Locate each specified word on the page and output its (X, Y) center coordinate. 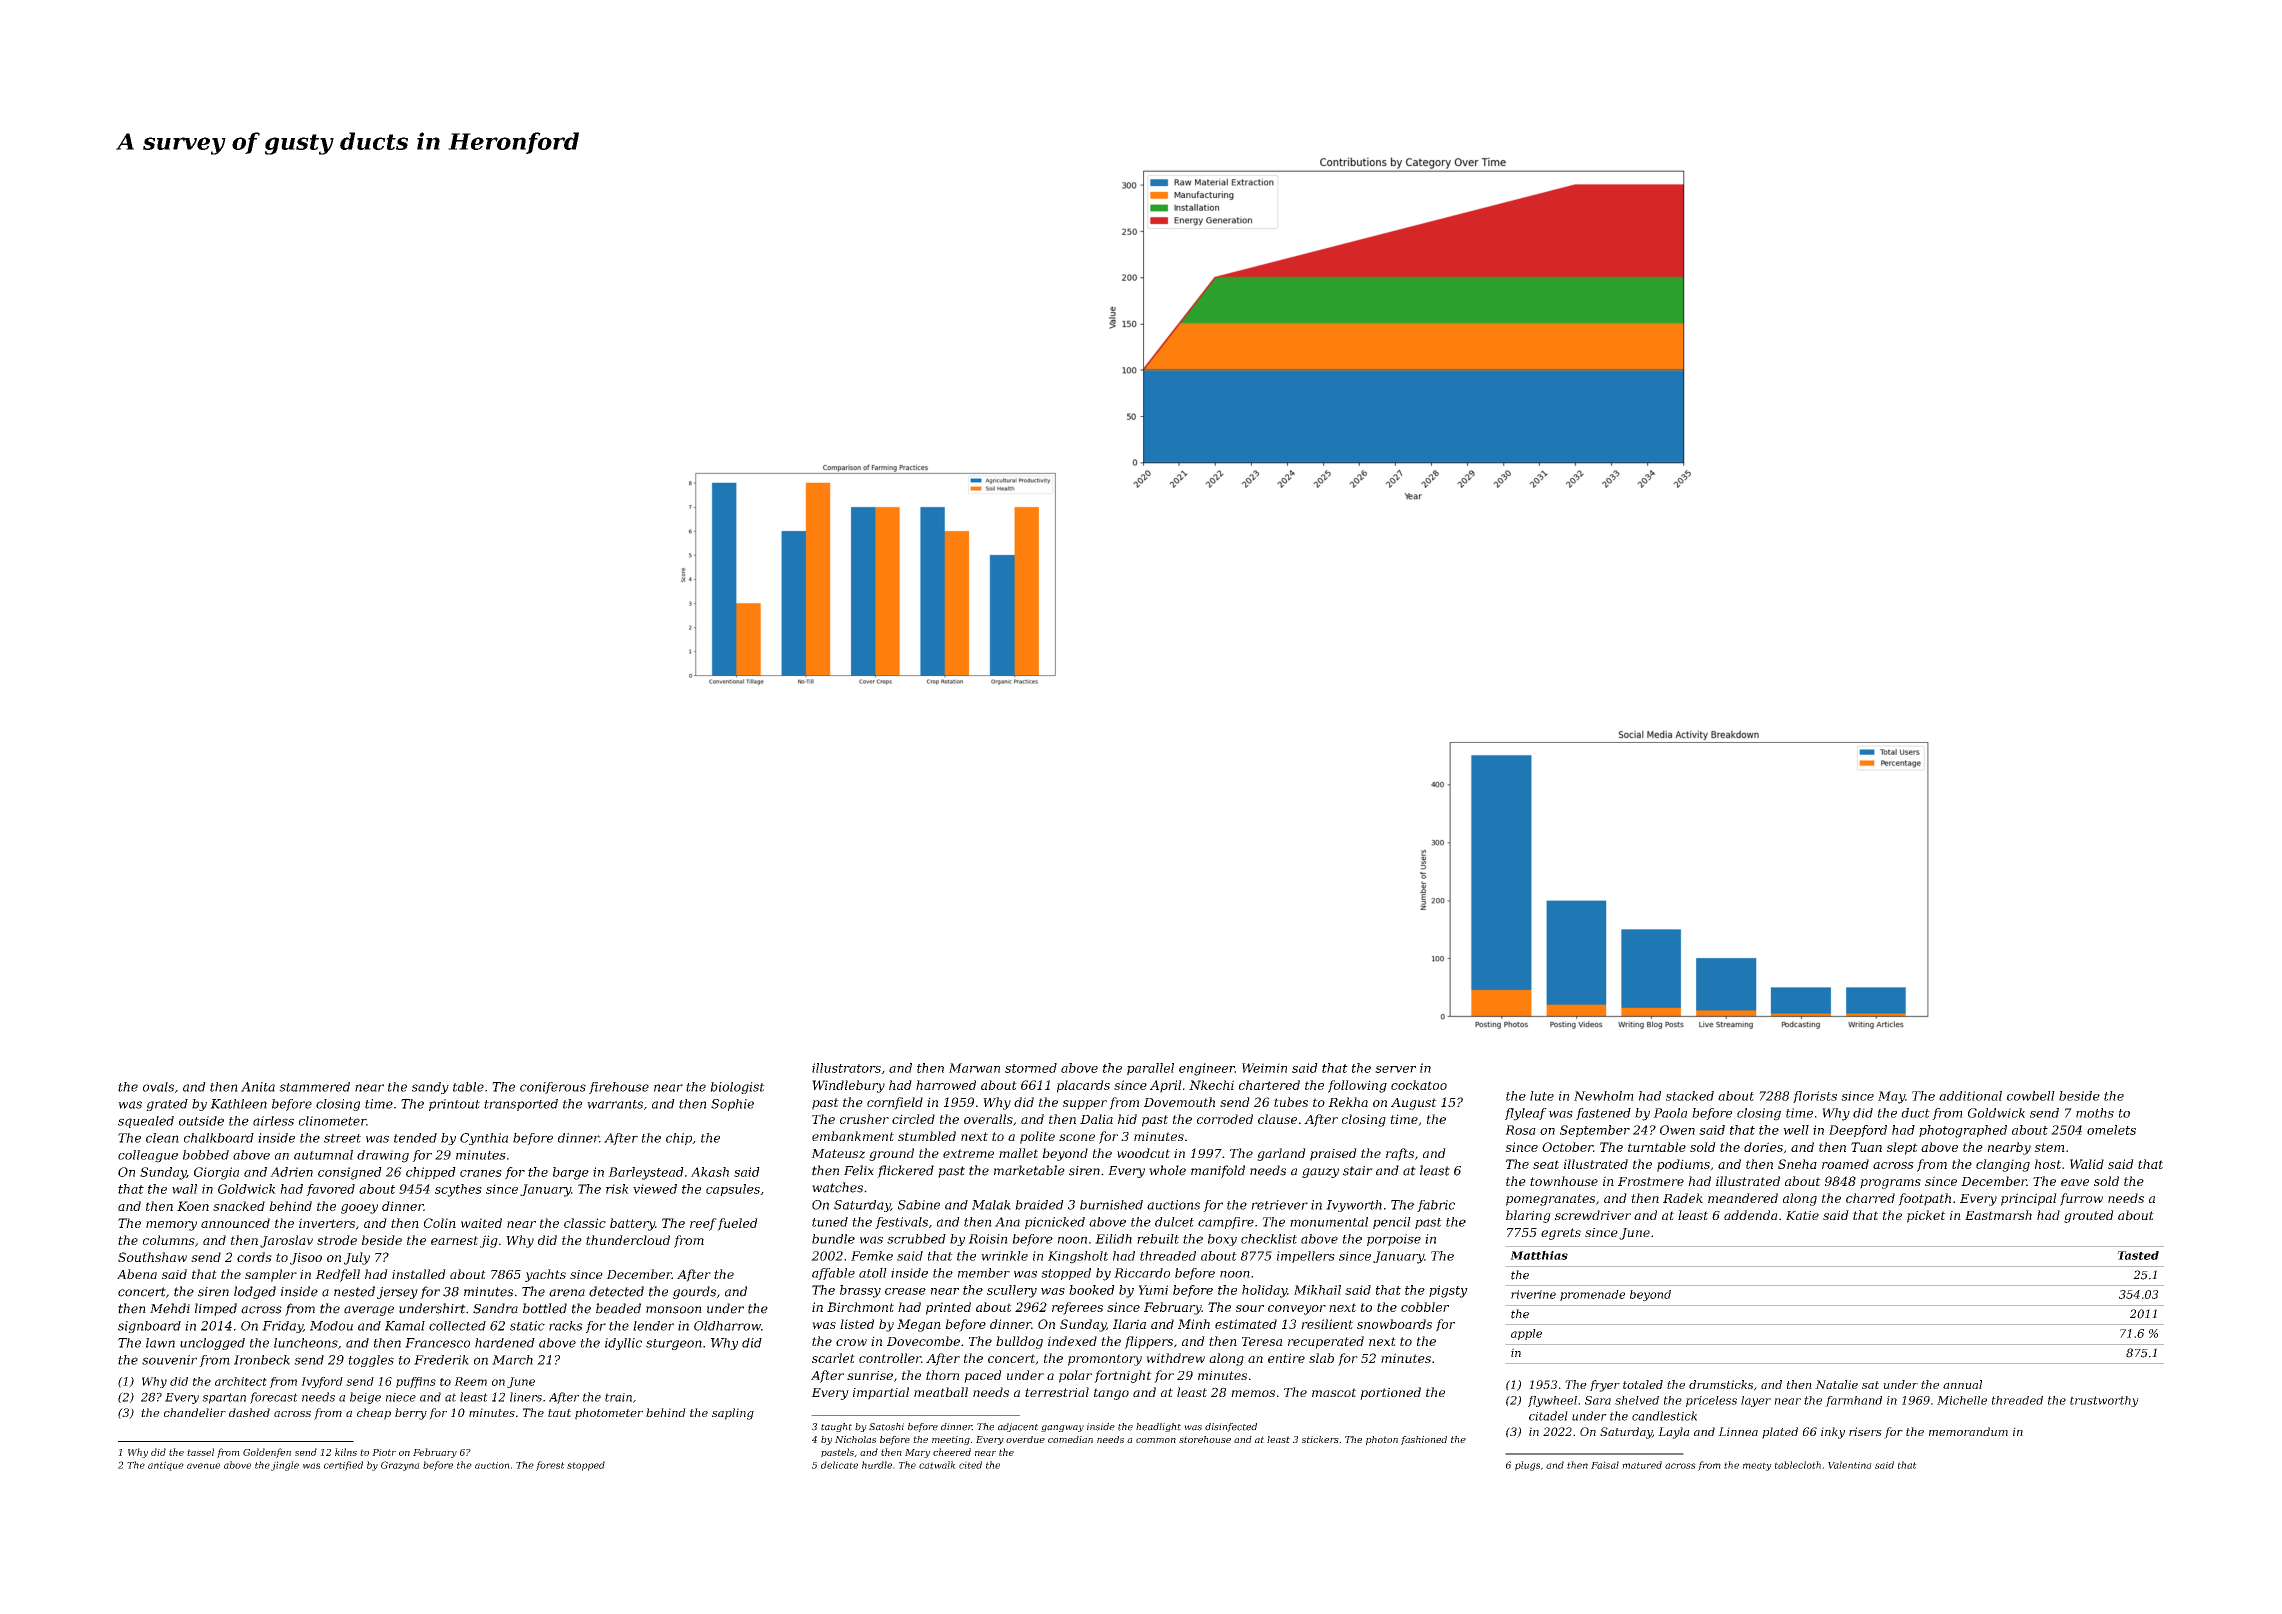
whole (1167, 1170)
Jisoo (306, 1258)
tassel (200, 1452)
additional (1970, 1096)
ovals (158, 1087)
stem (2049, 1147)
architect (241, 1381)
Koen (193, 1206)
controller (890, 1358)
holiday (1264, 1291)
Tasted (2138, 1255)
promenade (1592, 1295)
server (1395, 1069)
